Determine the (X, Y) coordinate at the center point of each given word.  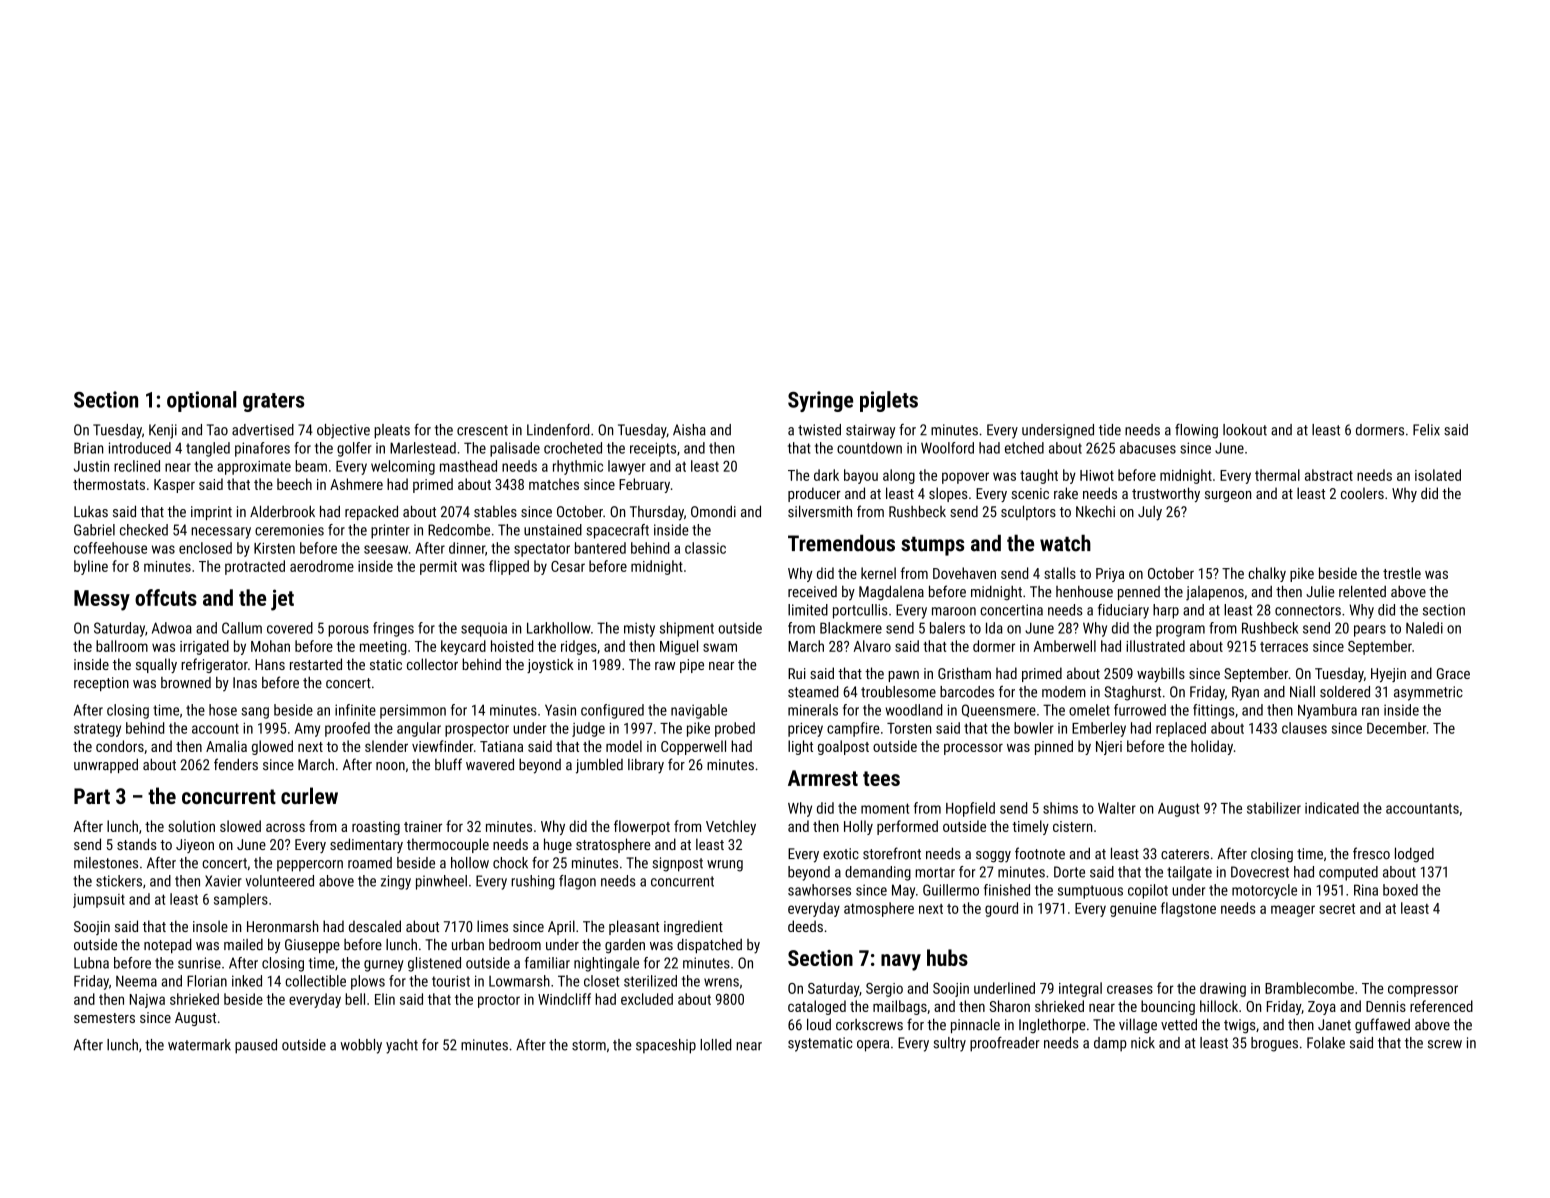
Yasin (560, 710)
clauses (1304, 728)
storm (589, 1045)
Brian (88, 448)
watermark (199, 1045)
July (1150, 513)
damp (1110, 1044)
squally (156, 665)
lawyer (627, 467)
